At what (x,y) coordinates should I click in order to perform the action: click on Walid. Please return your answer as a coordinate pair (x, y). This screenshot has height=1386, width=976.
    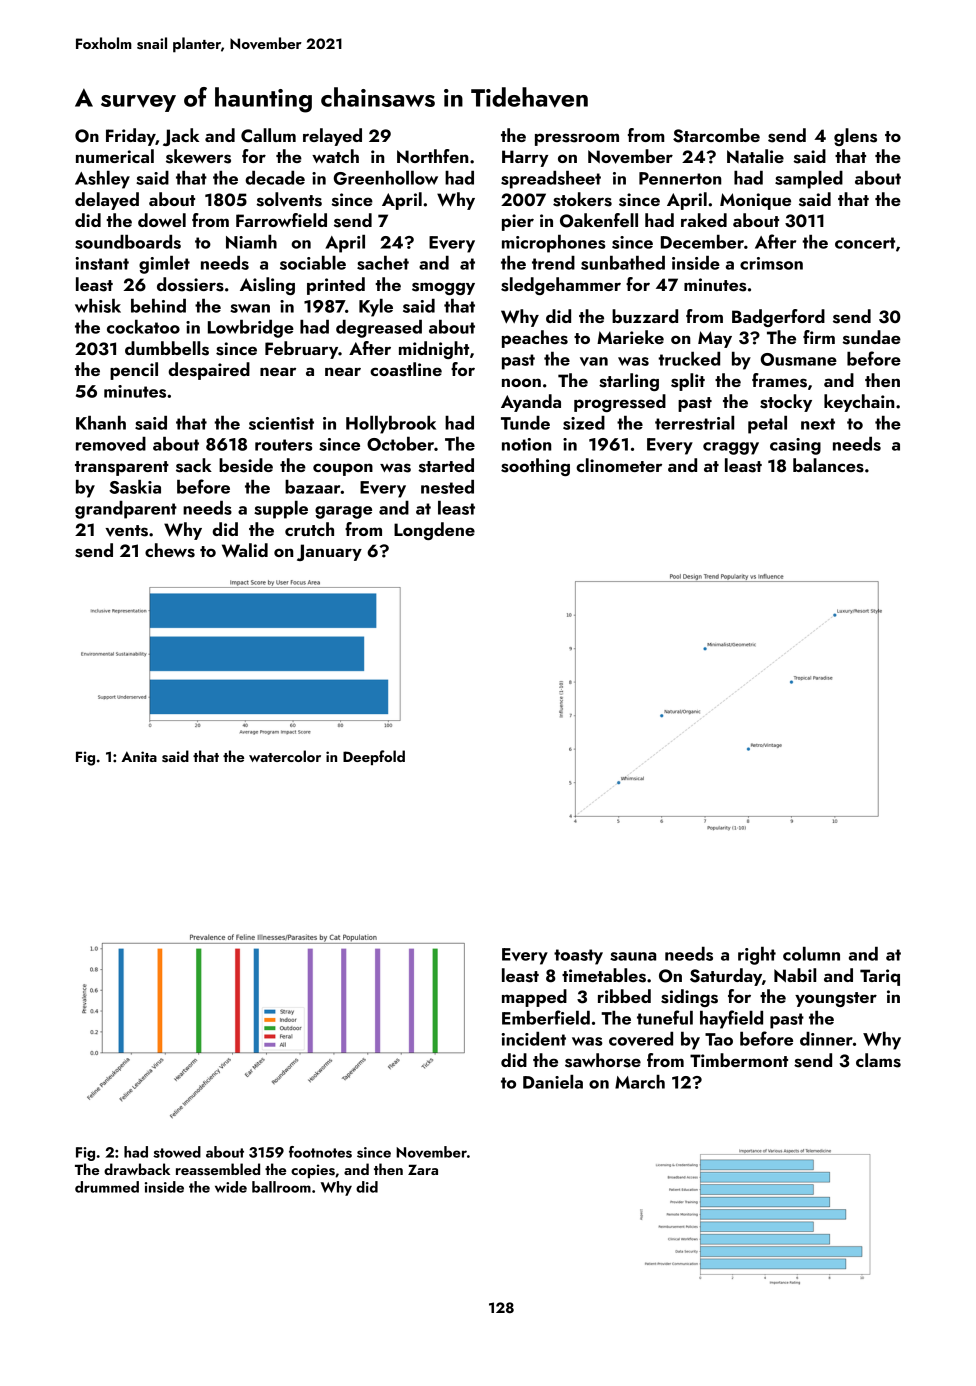
    Looking at the image, I should click on (245, 550).
